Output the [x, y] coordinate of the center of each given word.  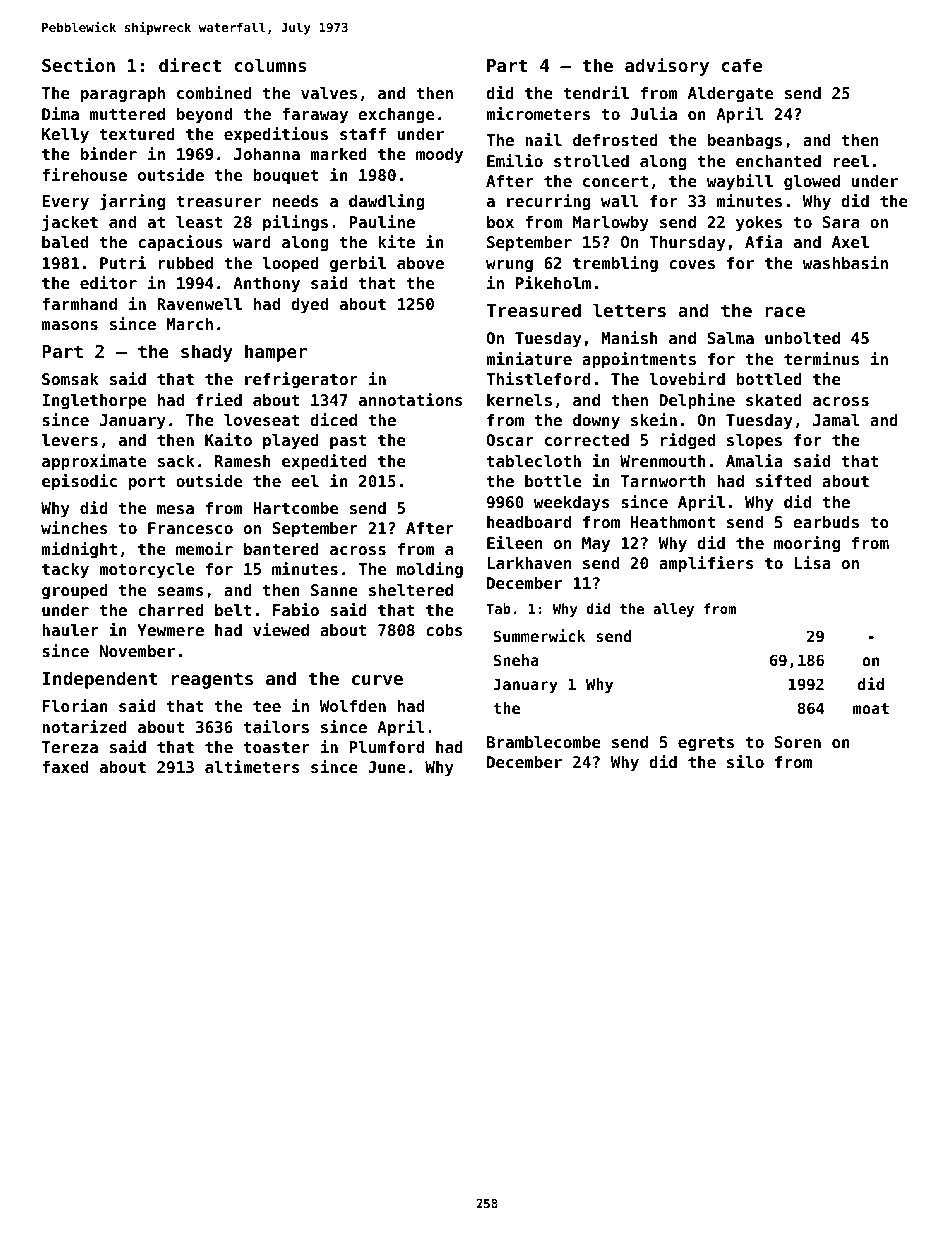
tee [267, 706]
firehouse [84, 174]
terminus [821, 358]
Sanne [334, 590]
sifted [783, 480]
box [500, 222]
